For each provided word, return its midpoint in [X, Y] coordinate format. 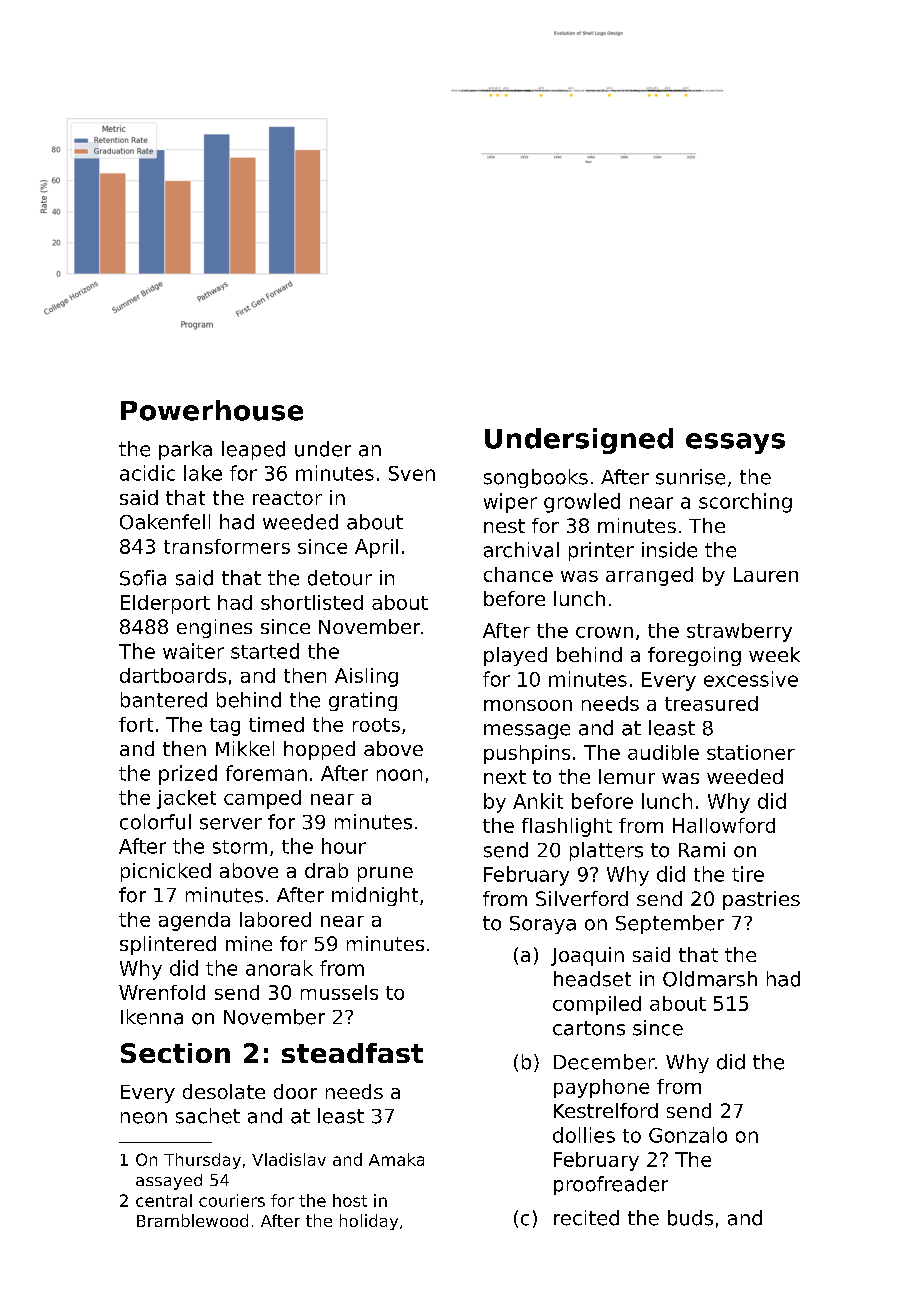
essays [735, 443]
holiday [369, 1222]
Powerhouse [212, 410]
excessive [751, 679]
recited [586, 1218]
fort [136, 724]
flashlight [567, 827]
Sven [412, 473]
